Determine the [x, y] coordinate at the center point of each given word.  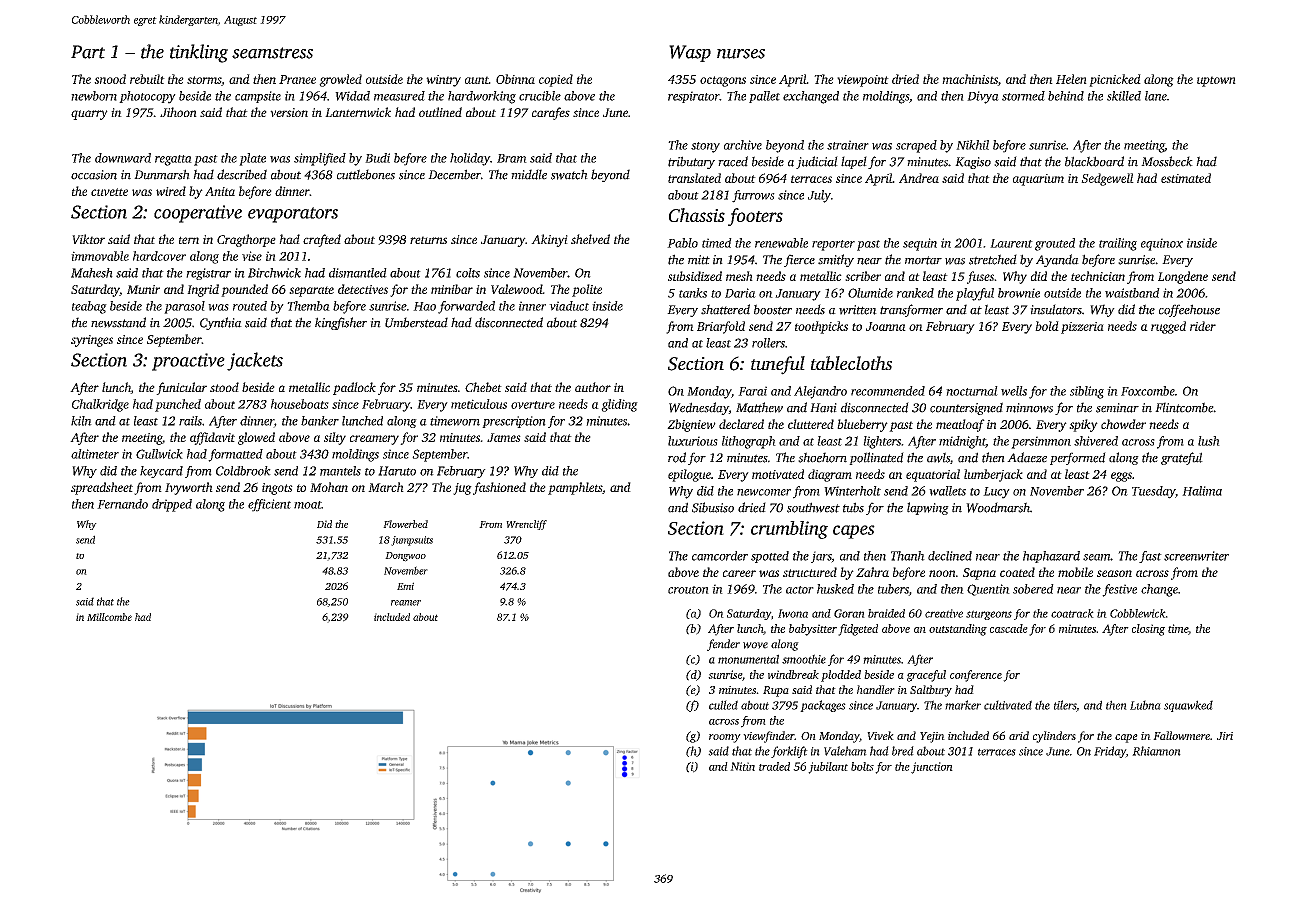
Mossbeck [1167, 161]
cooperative [198, 214]
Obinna [515, 79]
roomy [725, 738]
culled [723, 705]
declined [950, 556]
